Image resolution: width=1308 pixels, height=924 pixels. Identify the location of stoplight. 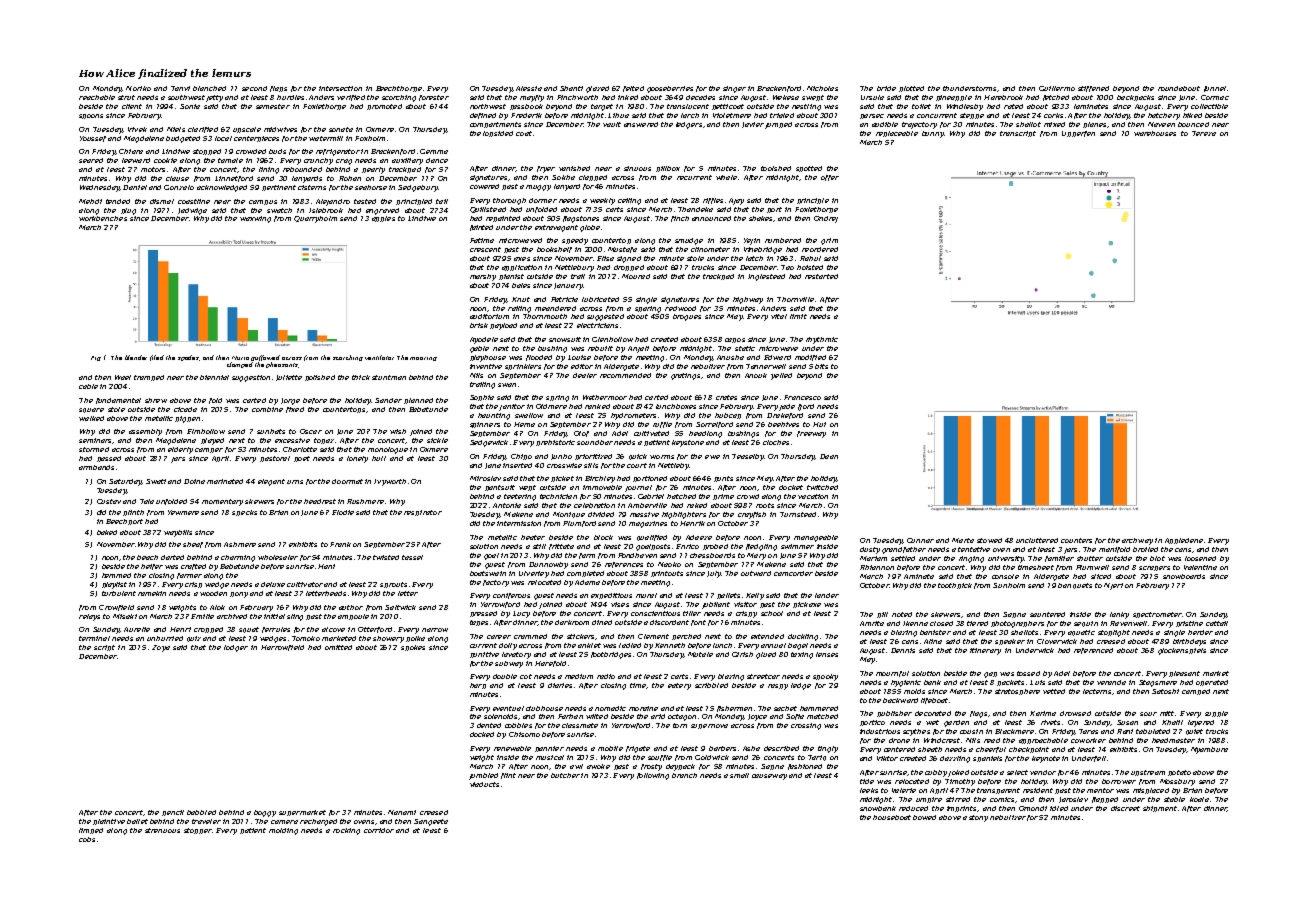
(1114, 633).
